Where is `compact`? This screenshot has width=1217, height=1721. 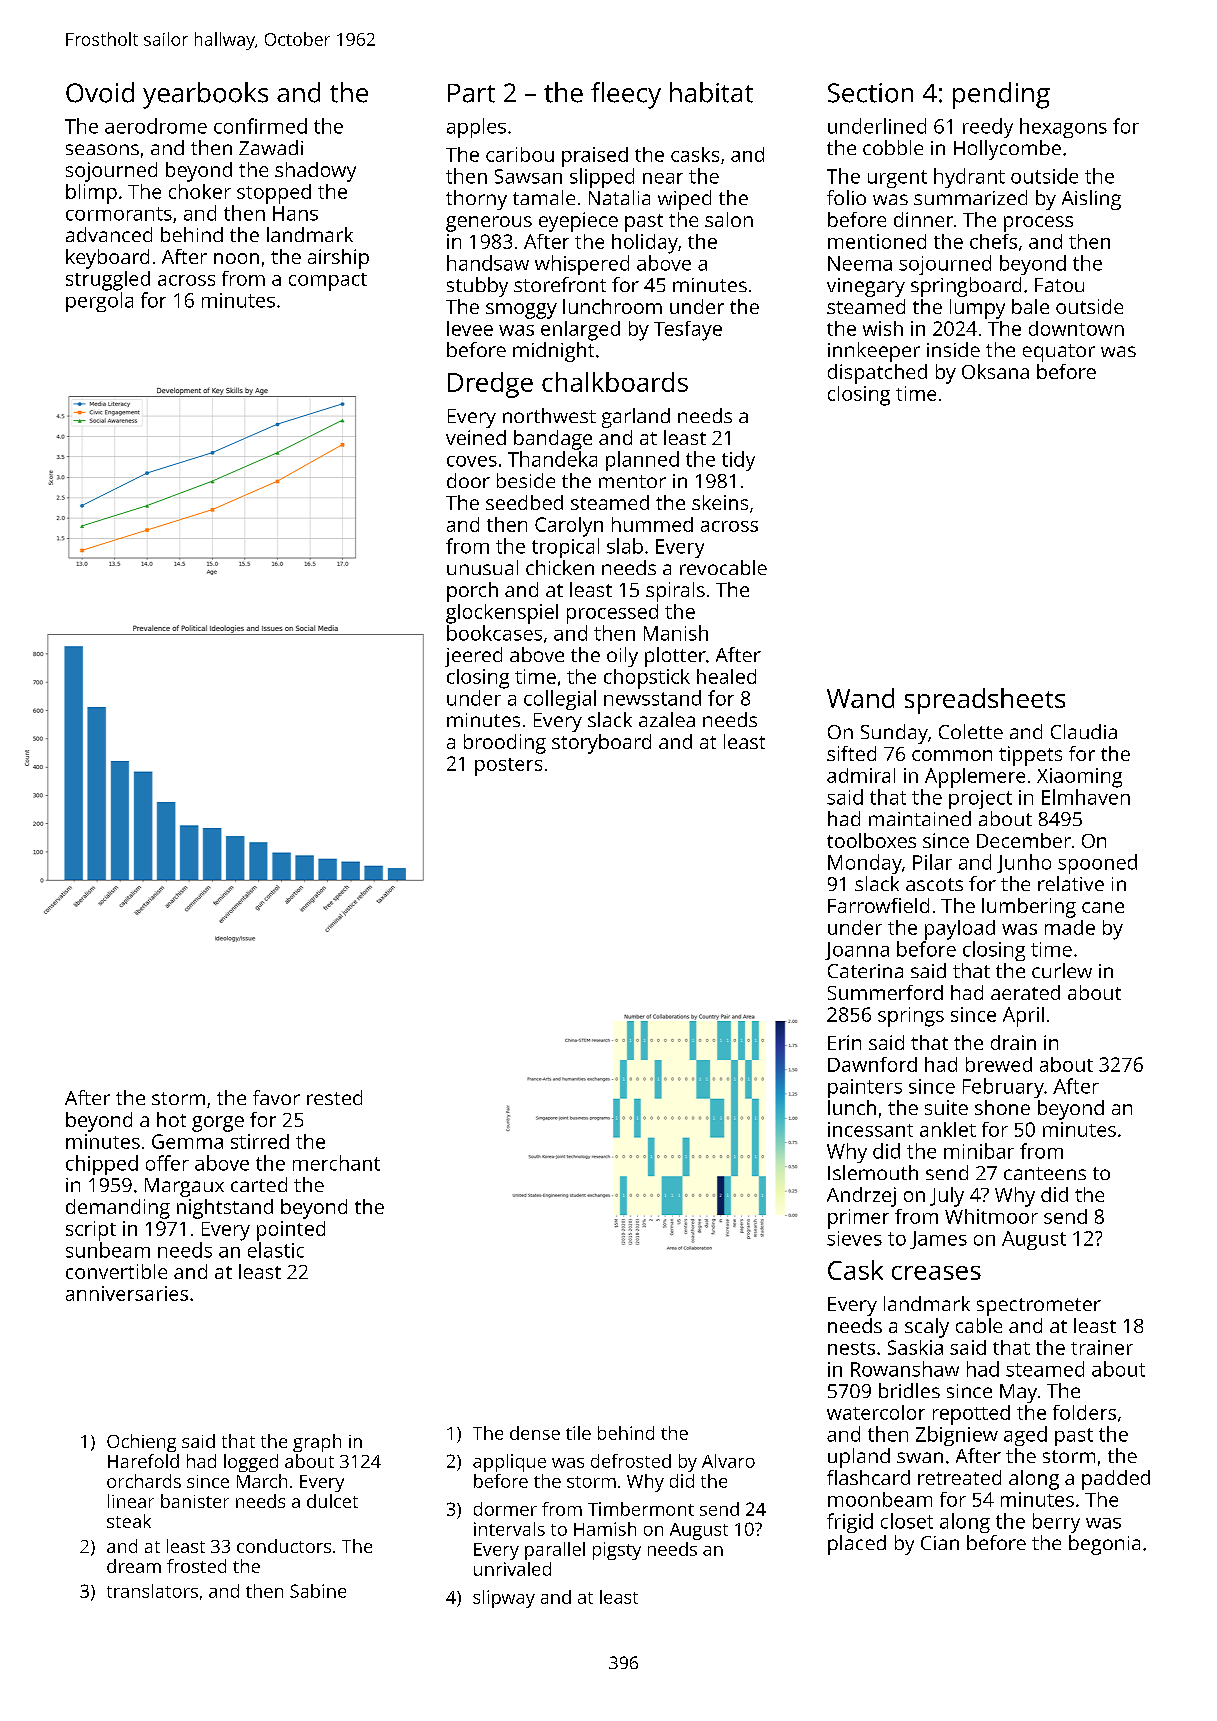 compact is located at coordinates (328, 282).
